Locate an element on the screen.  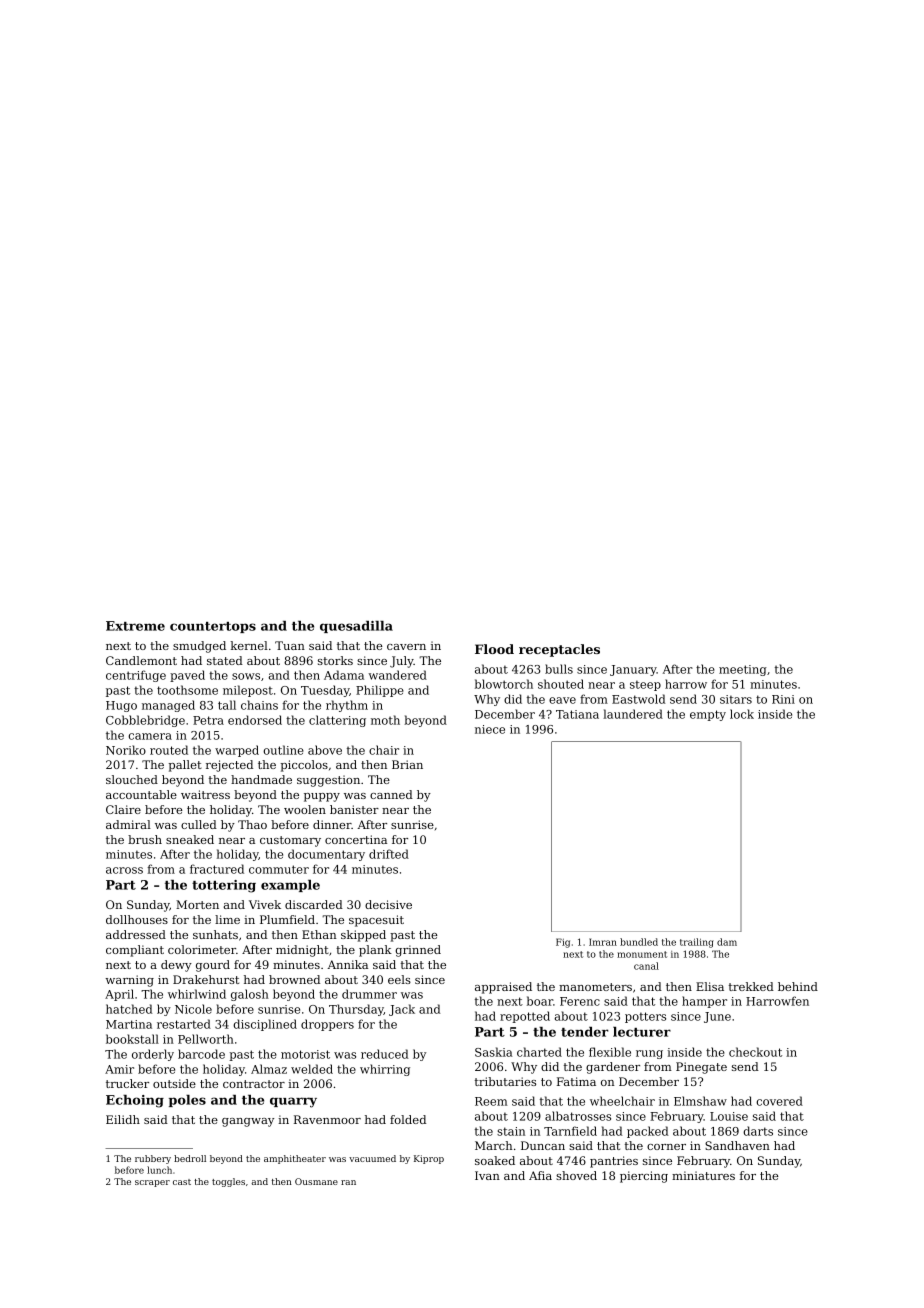
bedroll is located at coordinates (190, 1158).
